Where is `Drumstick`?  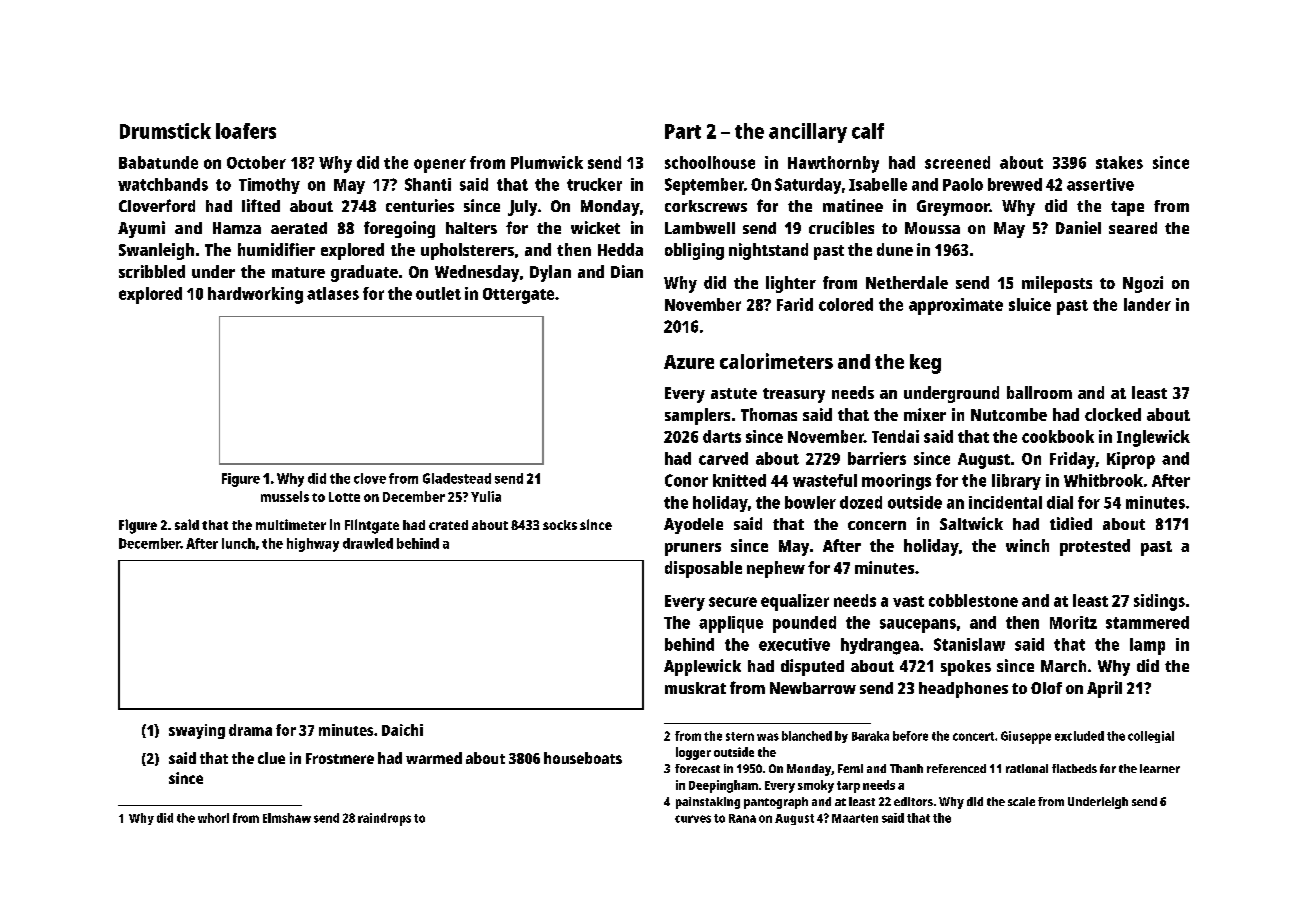 Drumstick is located at coordinates (165, 131).
